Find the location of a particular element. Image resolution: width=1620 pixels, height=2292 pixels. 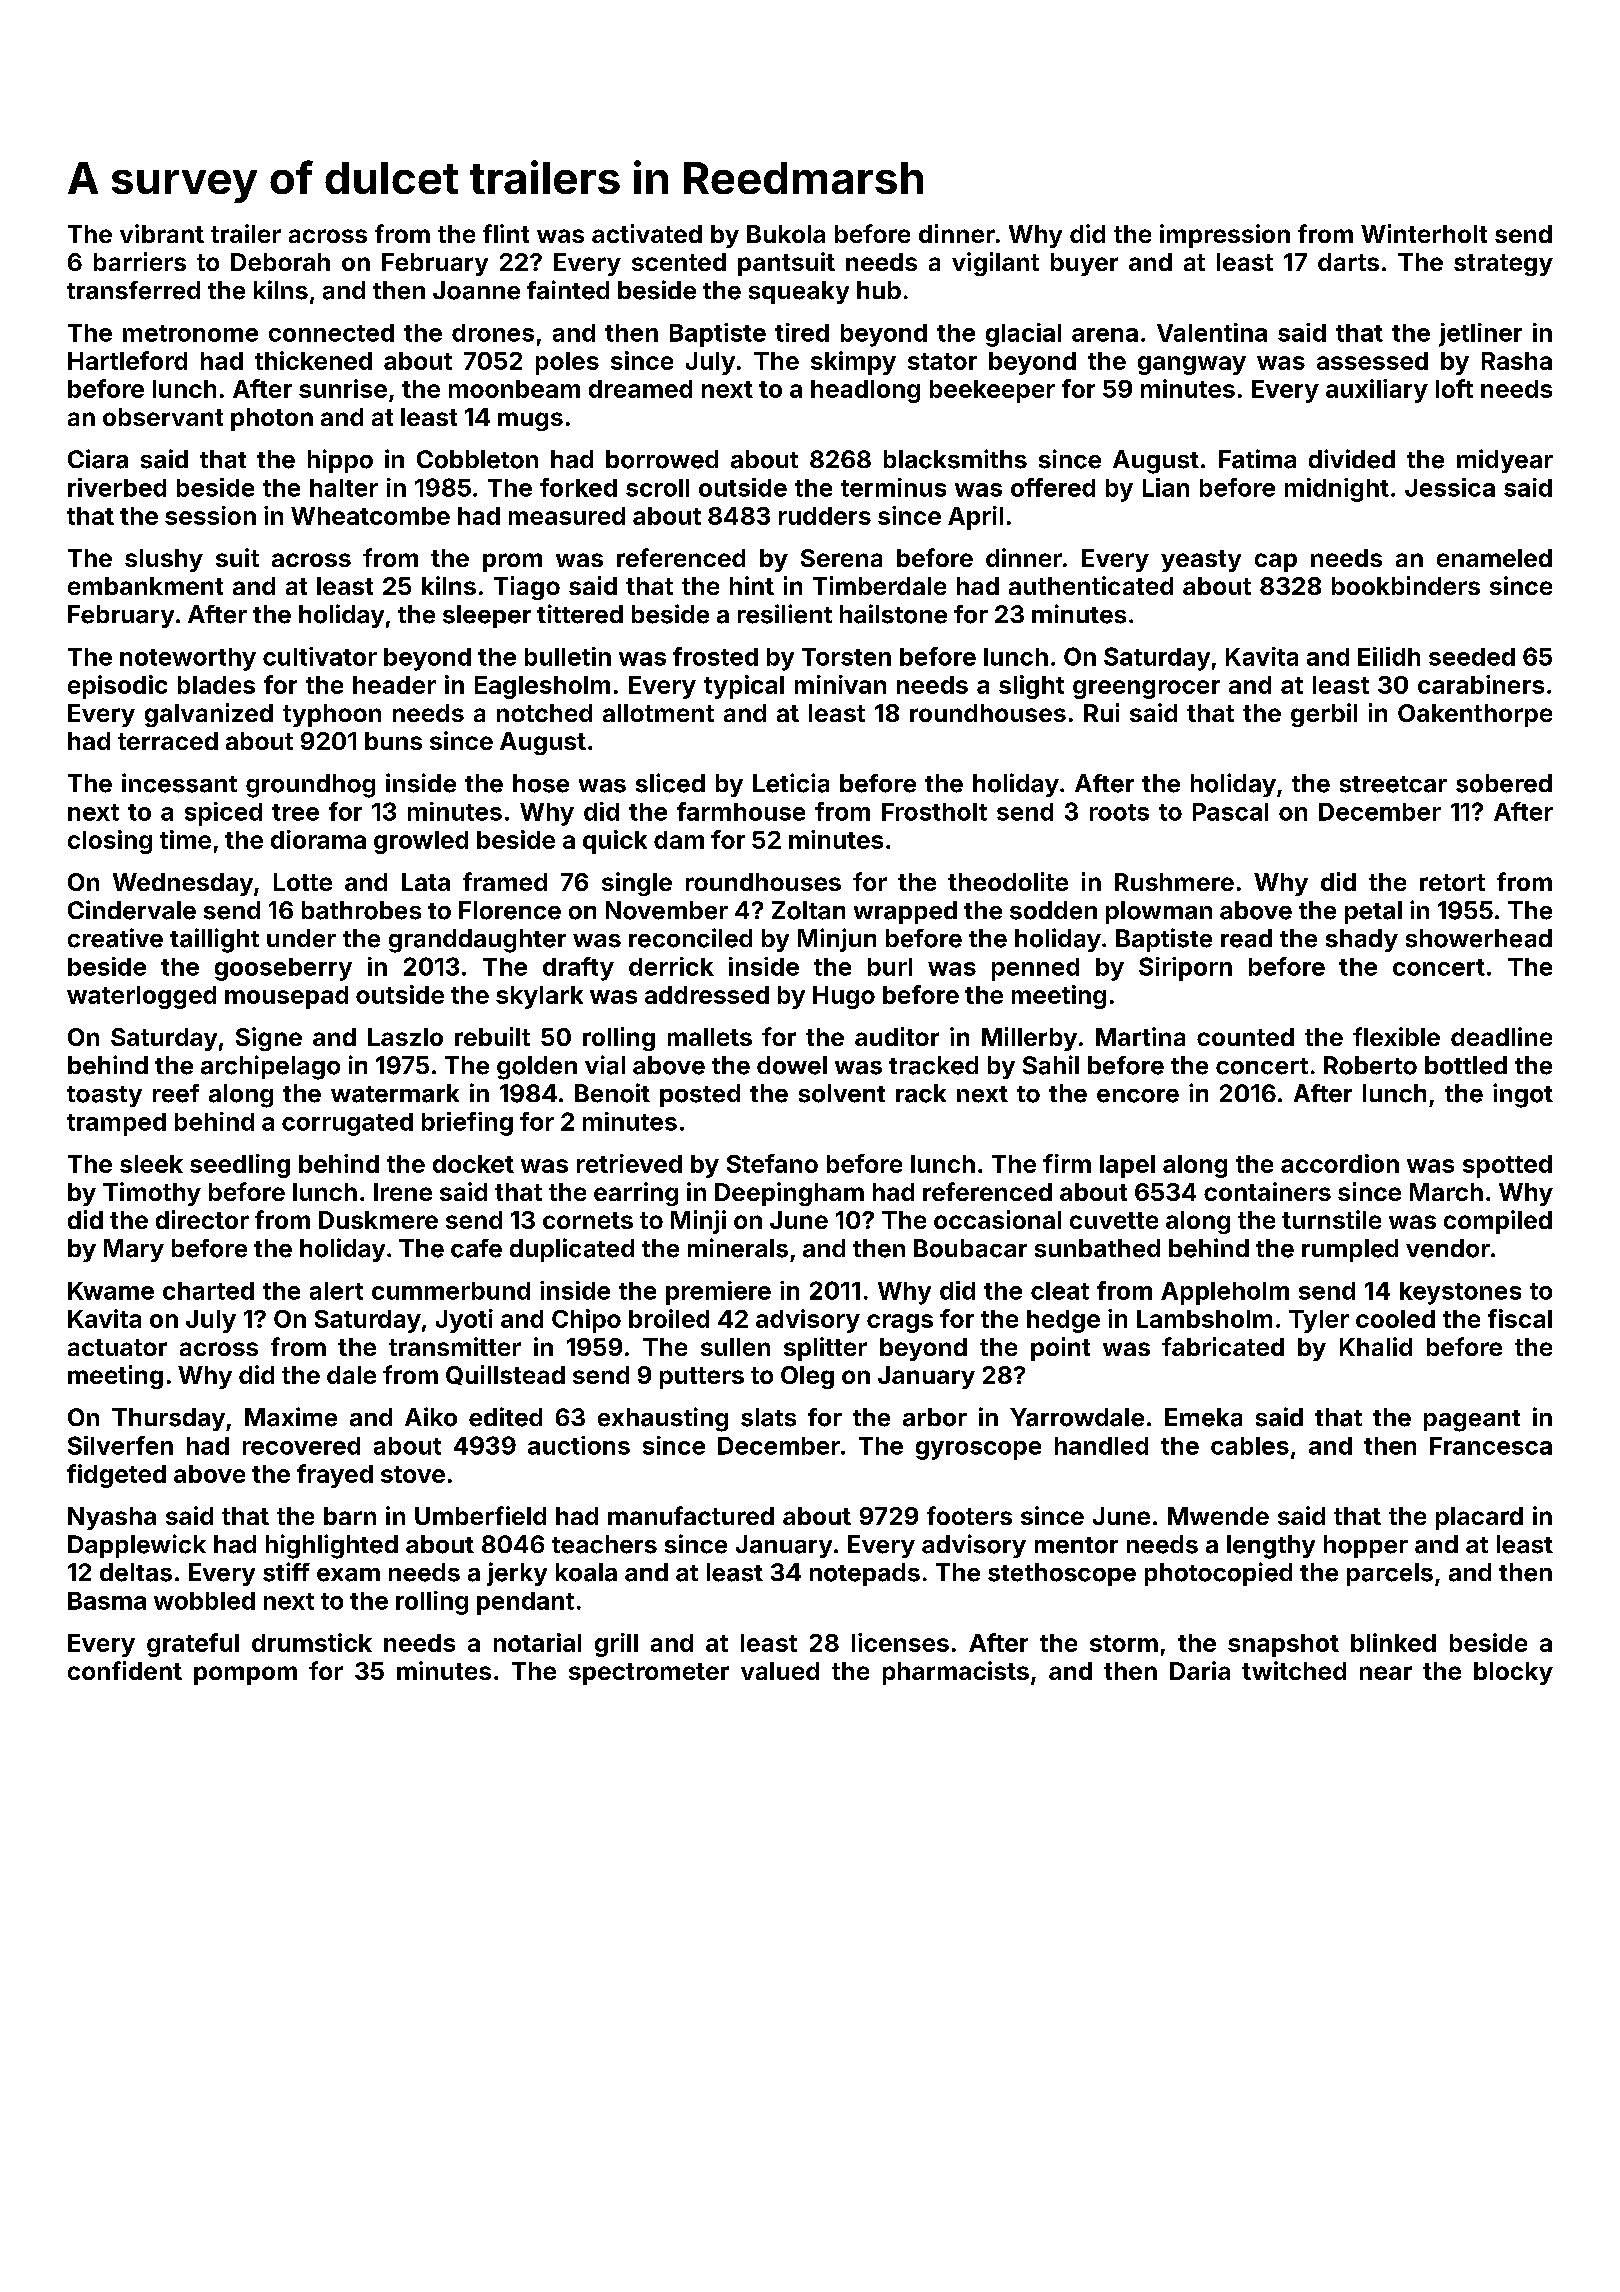

pharmacists is located at coordinates (956, 1673).
